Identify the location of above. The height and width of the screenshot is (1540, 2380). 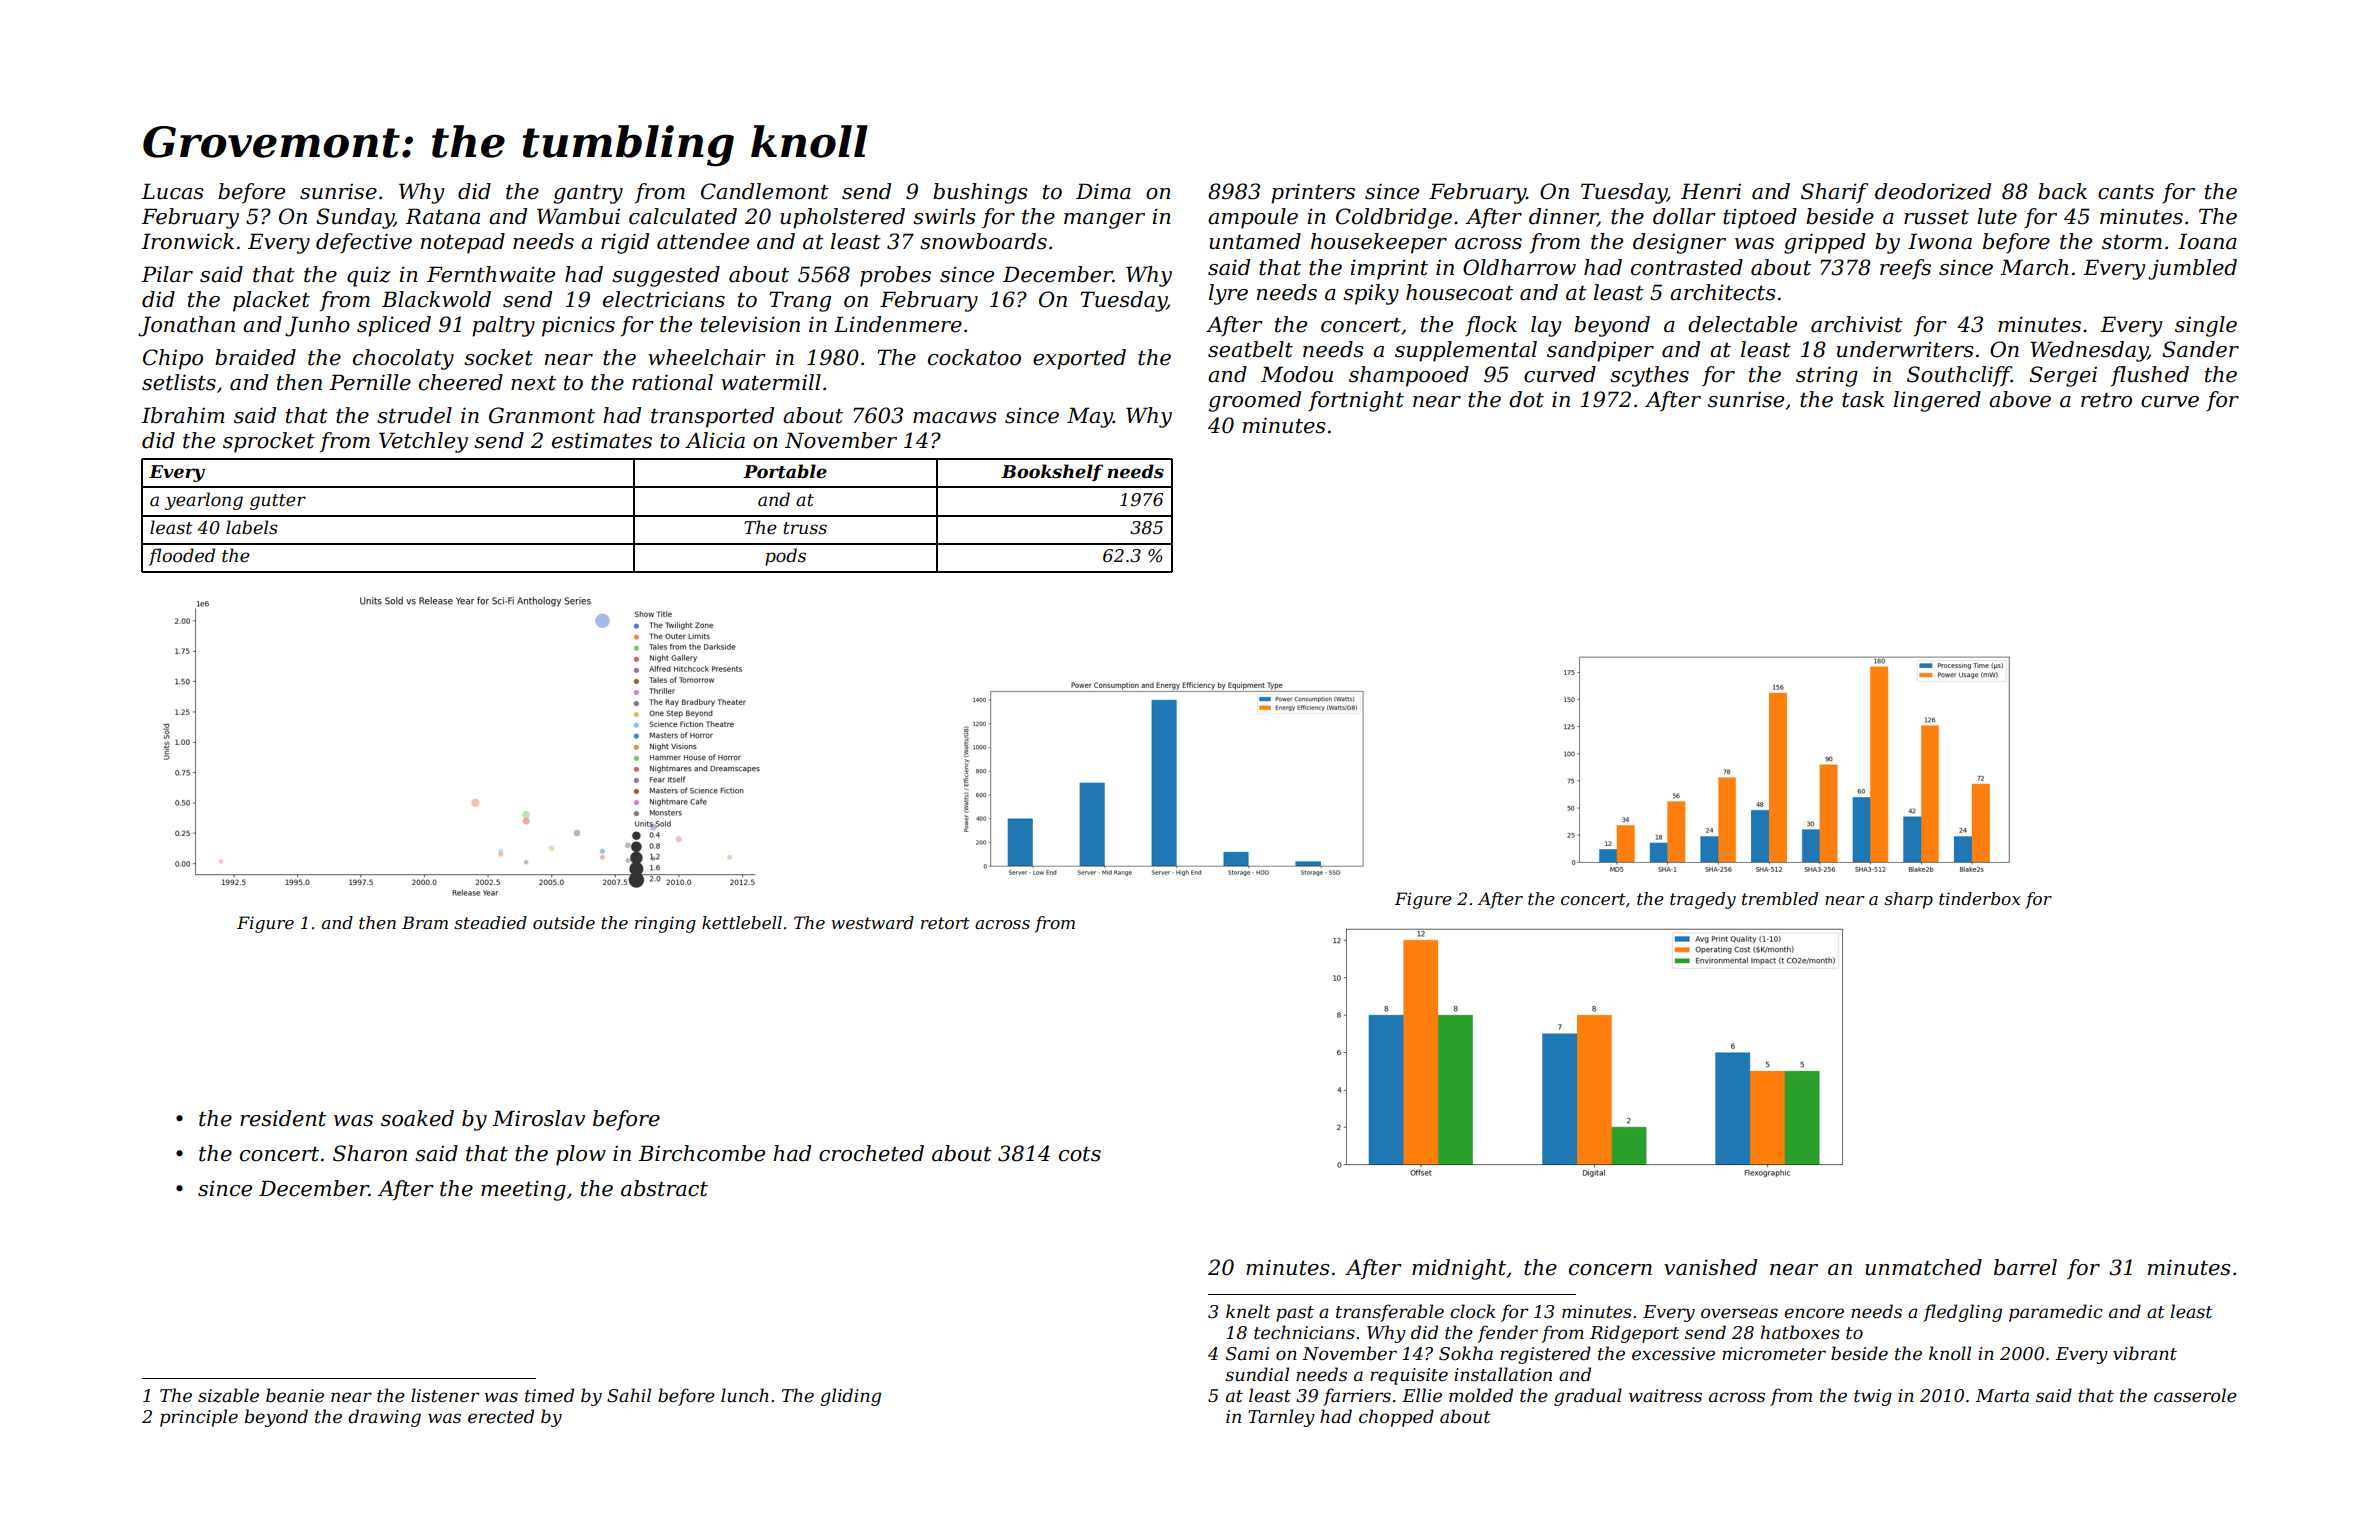
(2020, 399).
